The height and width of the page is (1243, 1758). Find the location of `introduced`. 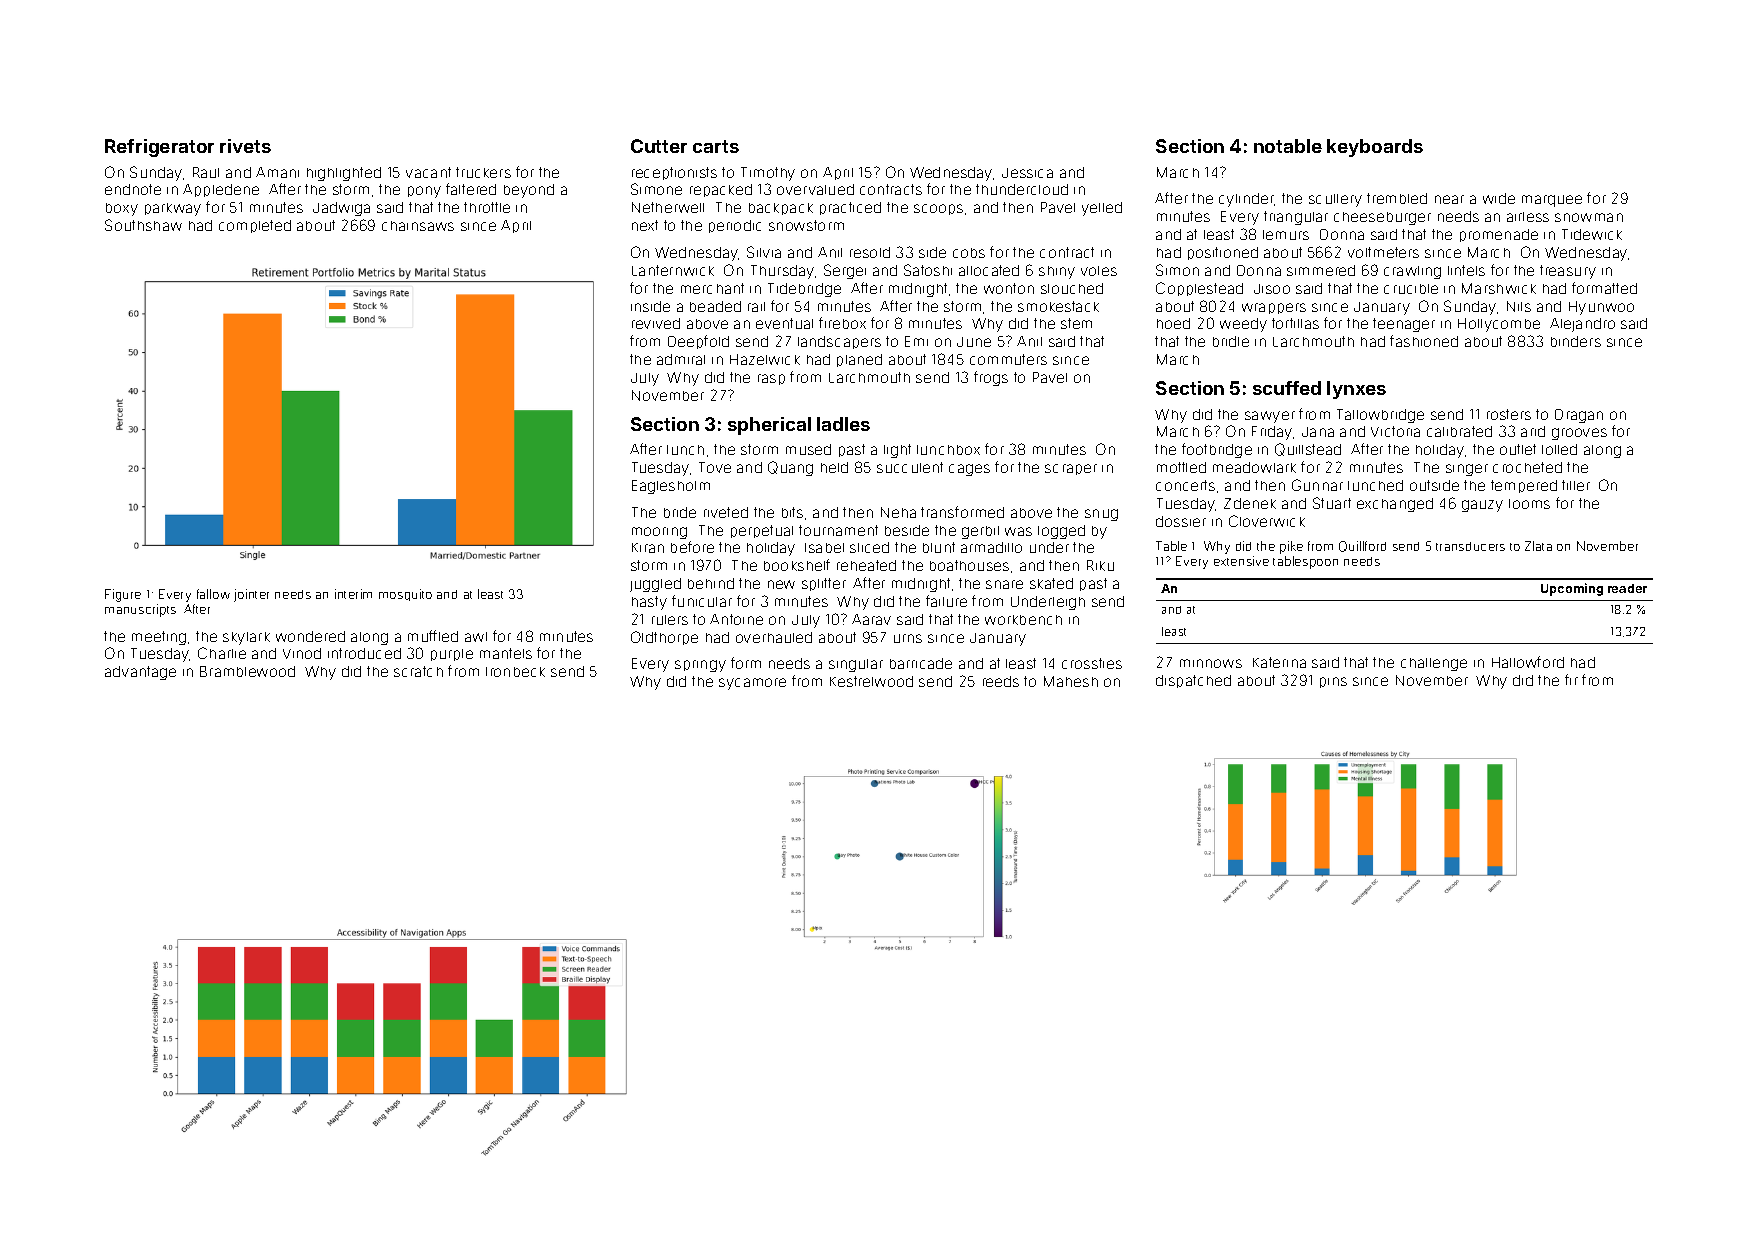

introduced is located at coordinates (364, 653).
